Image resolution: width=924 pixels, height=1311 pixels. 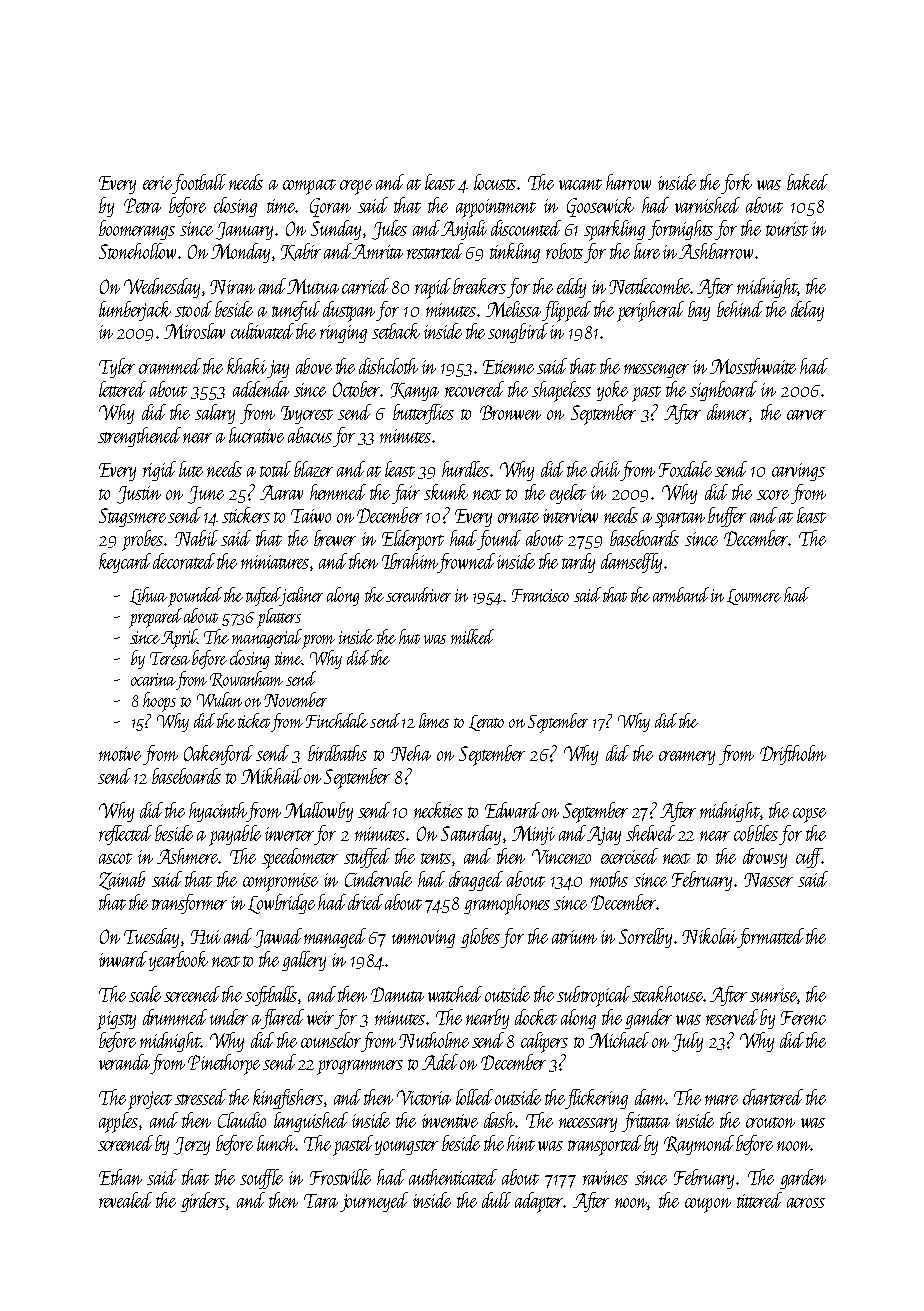 I want to click on eerie, so click(x=157, y=183).
